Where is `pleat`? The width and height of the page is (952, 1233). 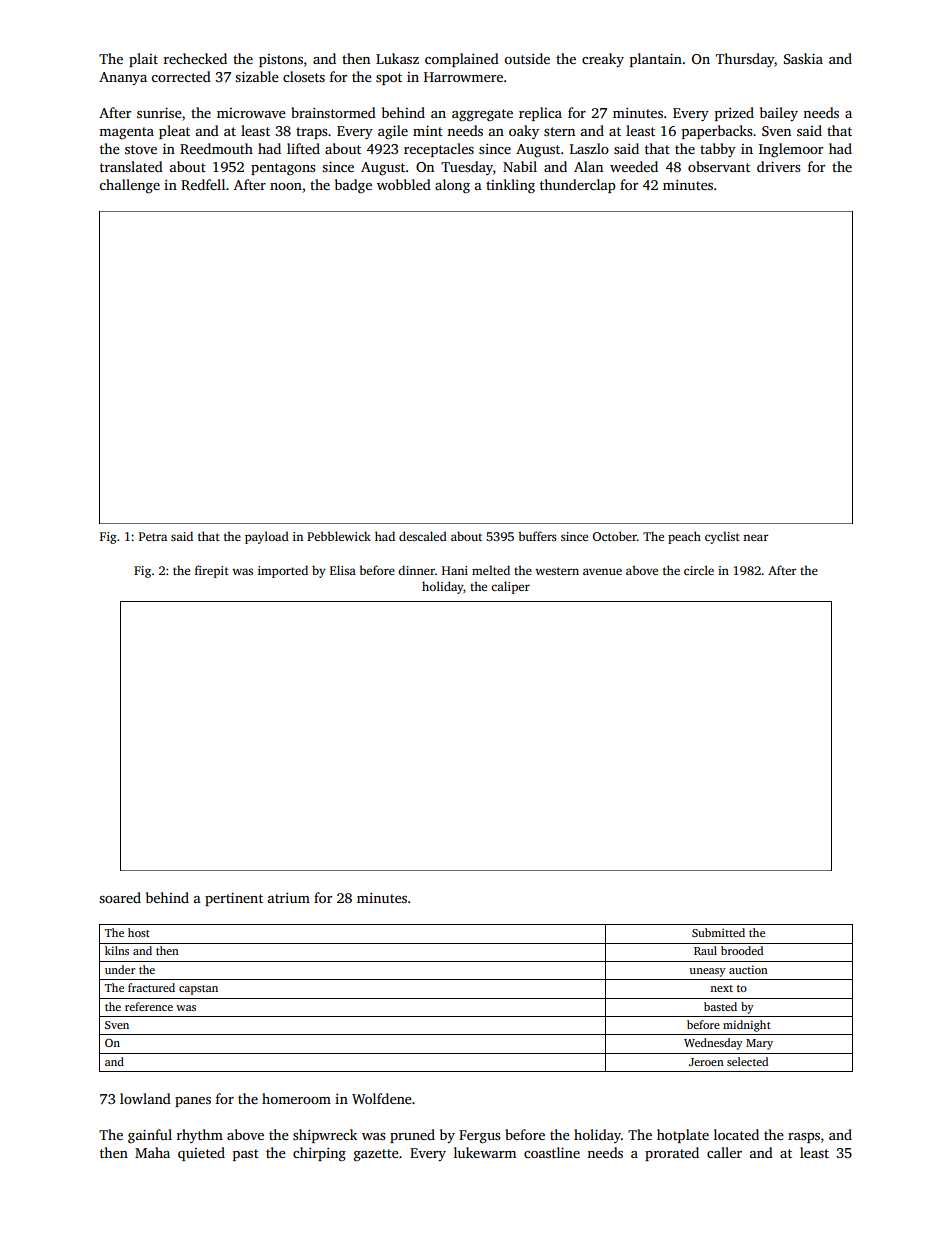 pleat is located at coordinates (174, 132).
